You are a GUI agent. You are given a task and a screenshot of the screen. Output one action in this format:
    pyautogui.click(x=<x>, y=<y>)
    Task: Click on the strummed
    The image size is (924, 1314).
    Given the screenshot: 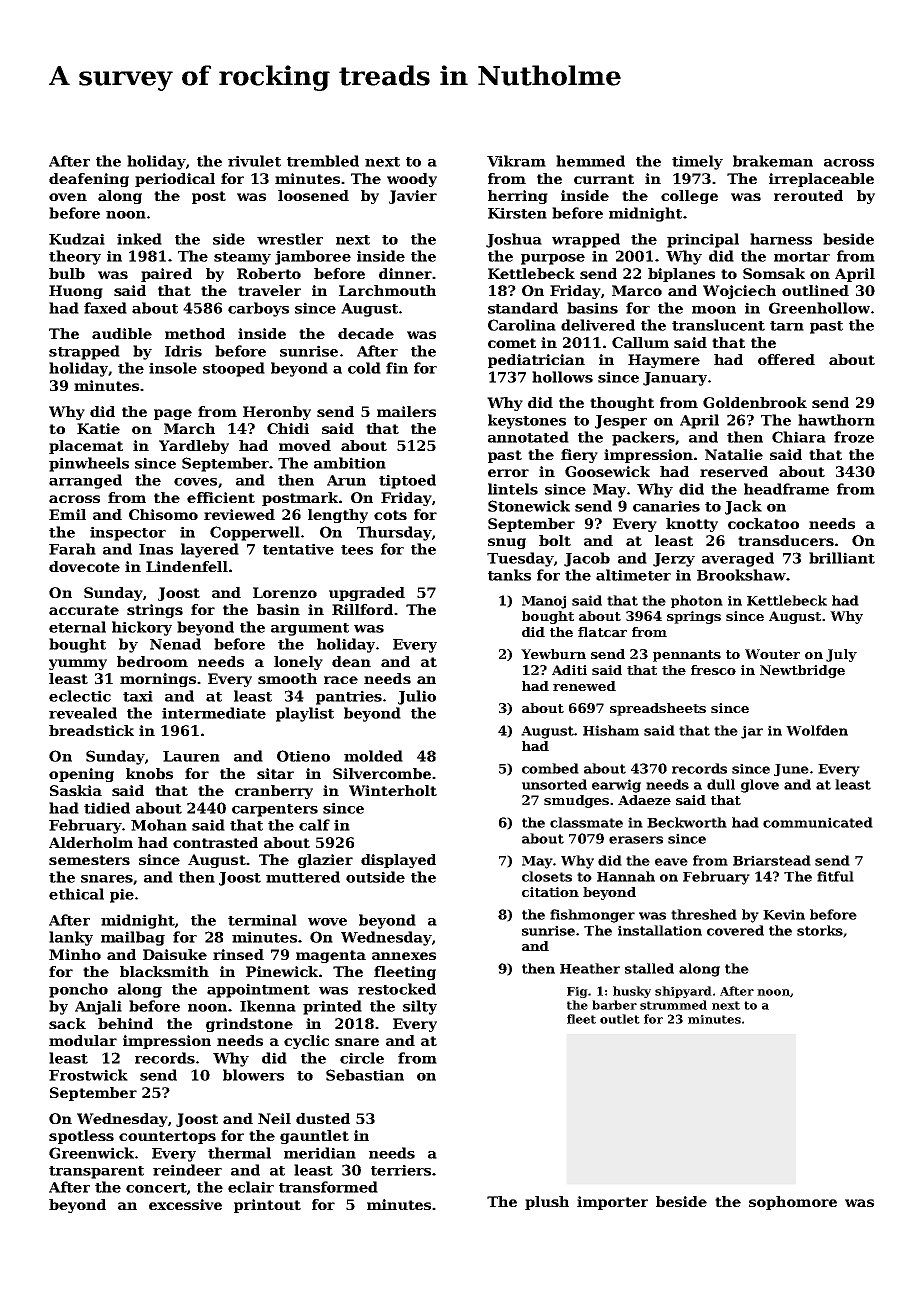 What is the action you would take?
    pyautogui.click(x=673, y=1005)
